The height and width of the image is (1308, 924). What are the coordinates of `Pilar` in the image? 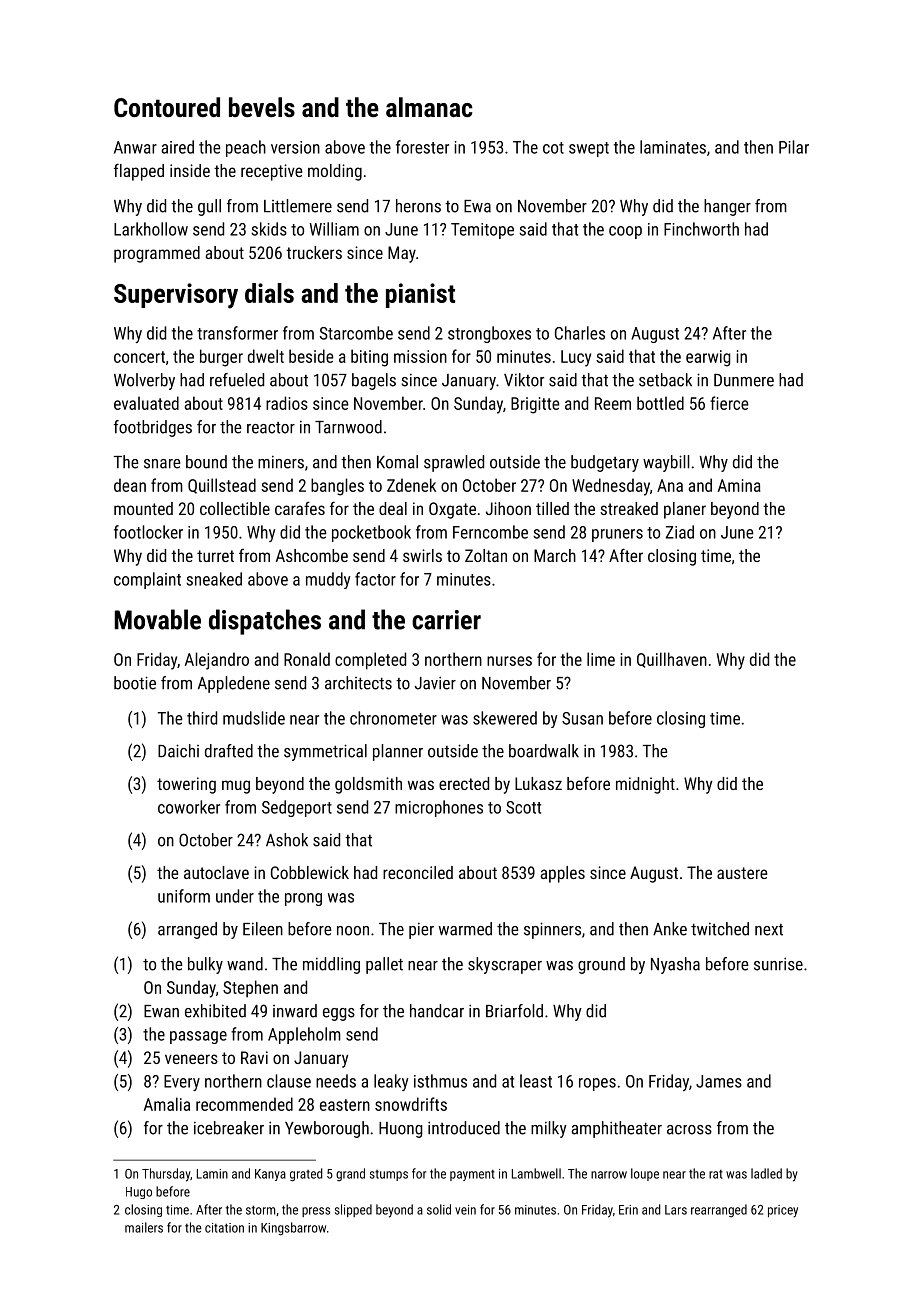 It's located at (794, 147).
